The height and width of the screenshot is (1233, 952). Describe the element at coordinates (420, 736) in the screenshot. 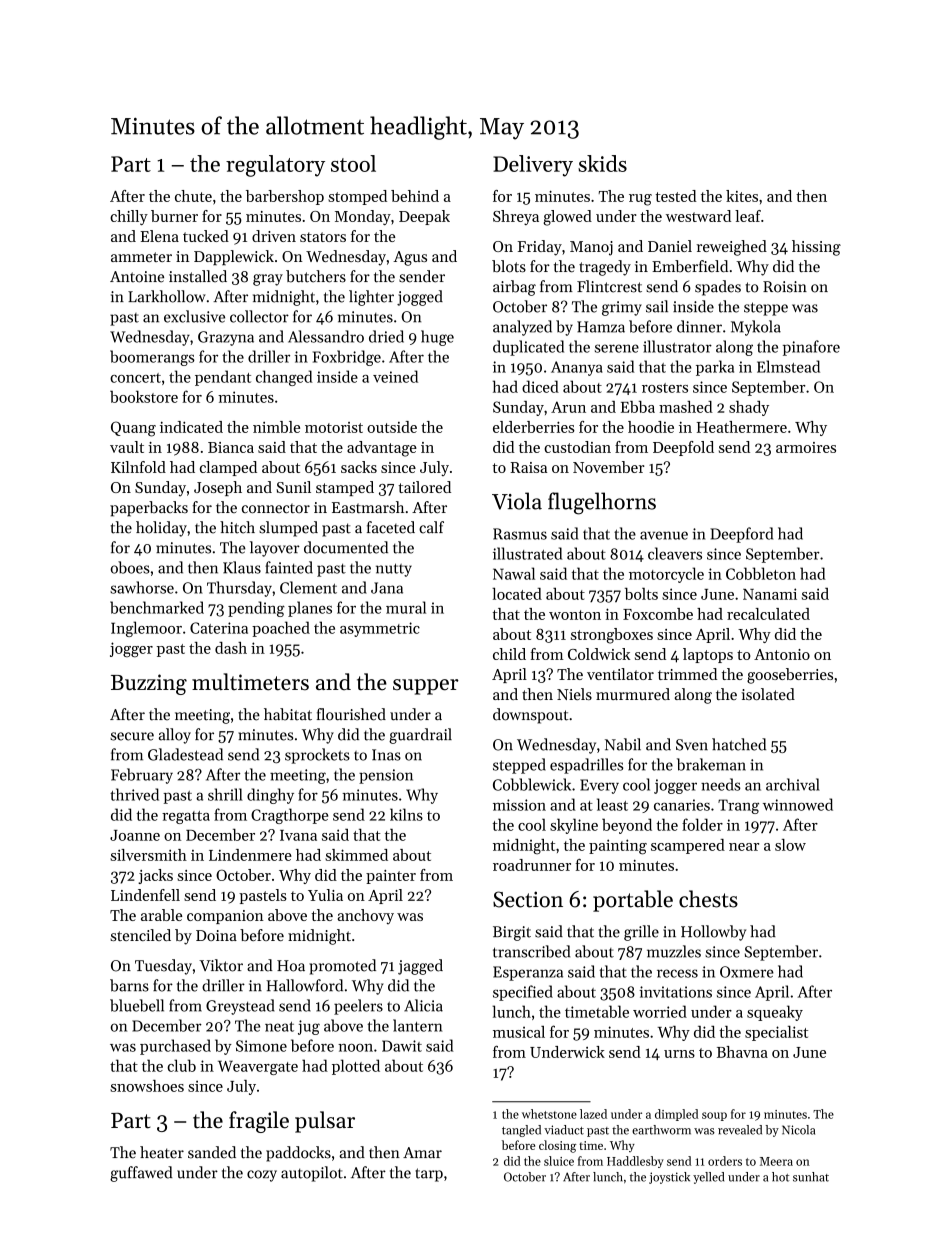

I see `guardrail` at that location.
